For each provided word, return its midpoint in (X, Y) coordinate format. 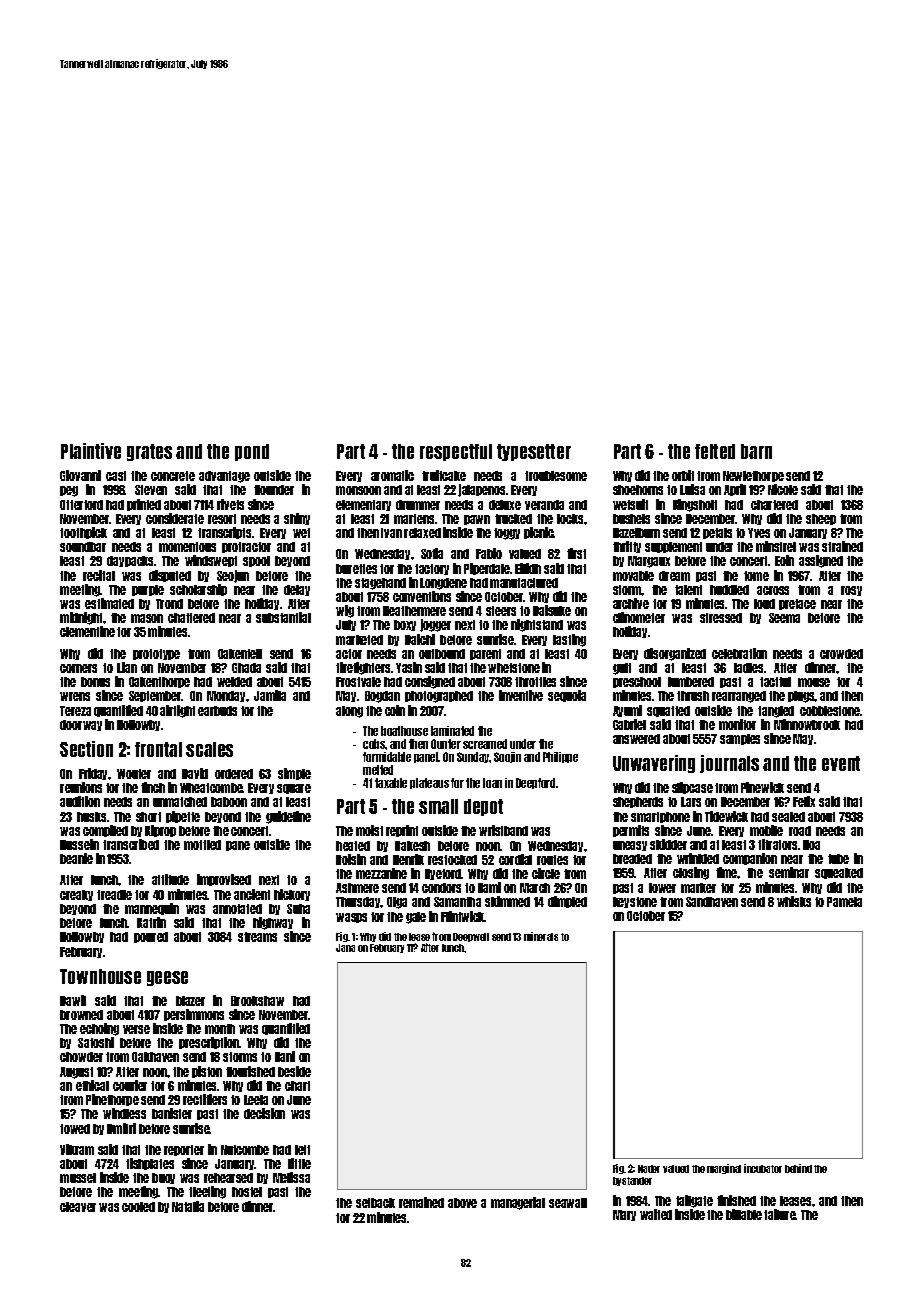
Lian (127, 667)
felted (715, 451)
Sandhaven (712, 902)
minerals (541, 936)
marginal (724, 1169)
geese (167, 978)
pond (252, 452)
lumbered (691, 682)
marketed (359, 640)
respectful (456, 452)
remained (421, 1202)
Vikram (77, 1149)
